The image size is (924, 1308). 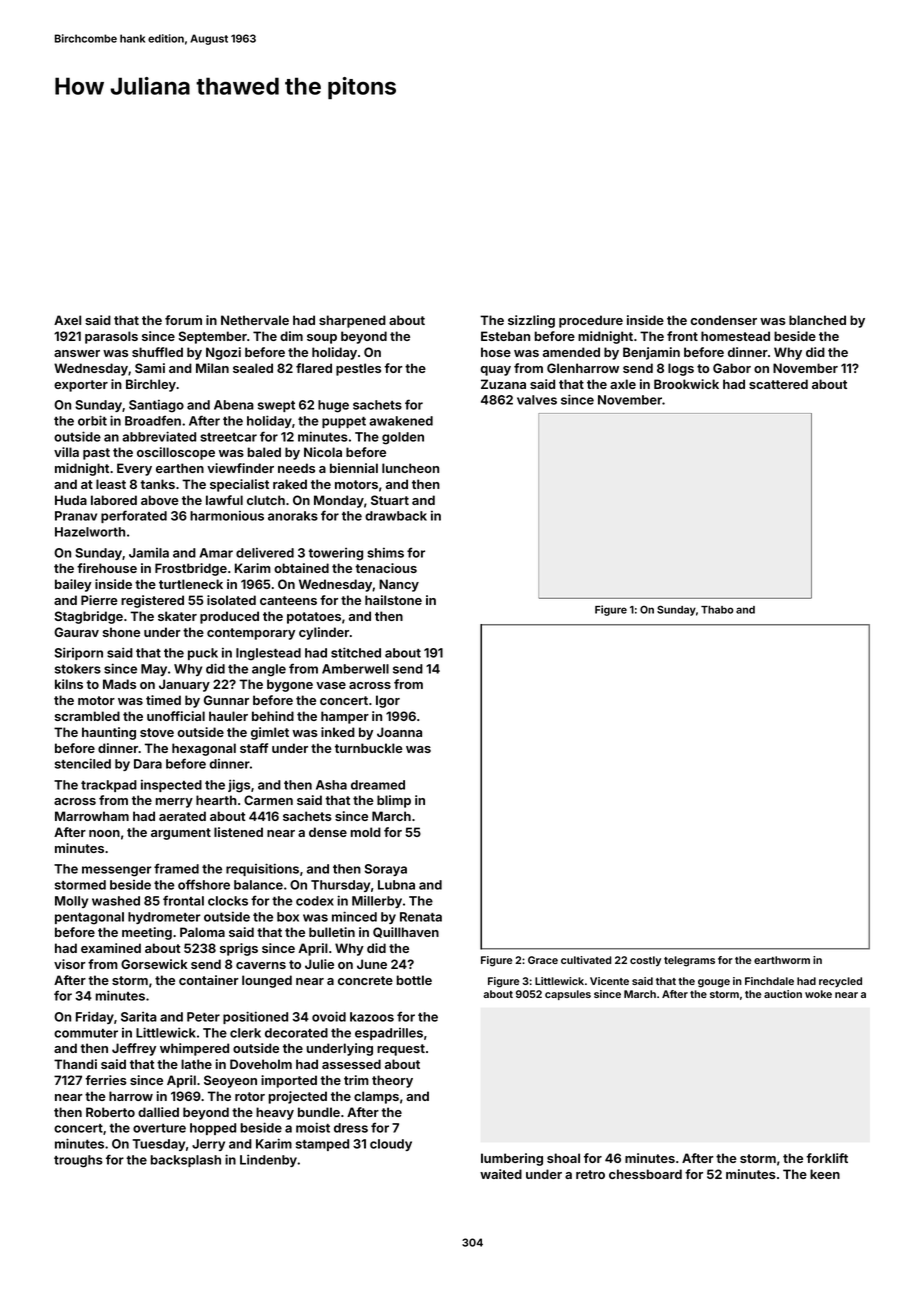 I want to click on Lindenby, so click(x=268, y=1160).
